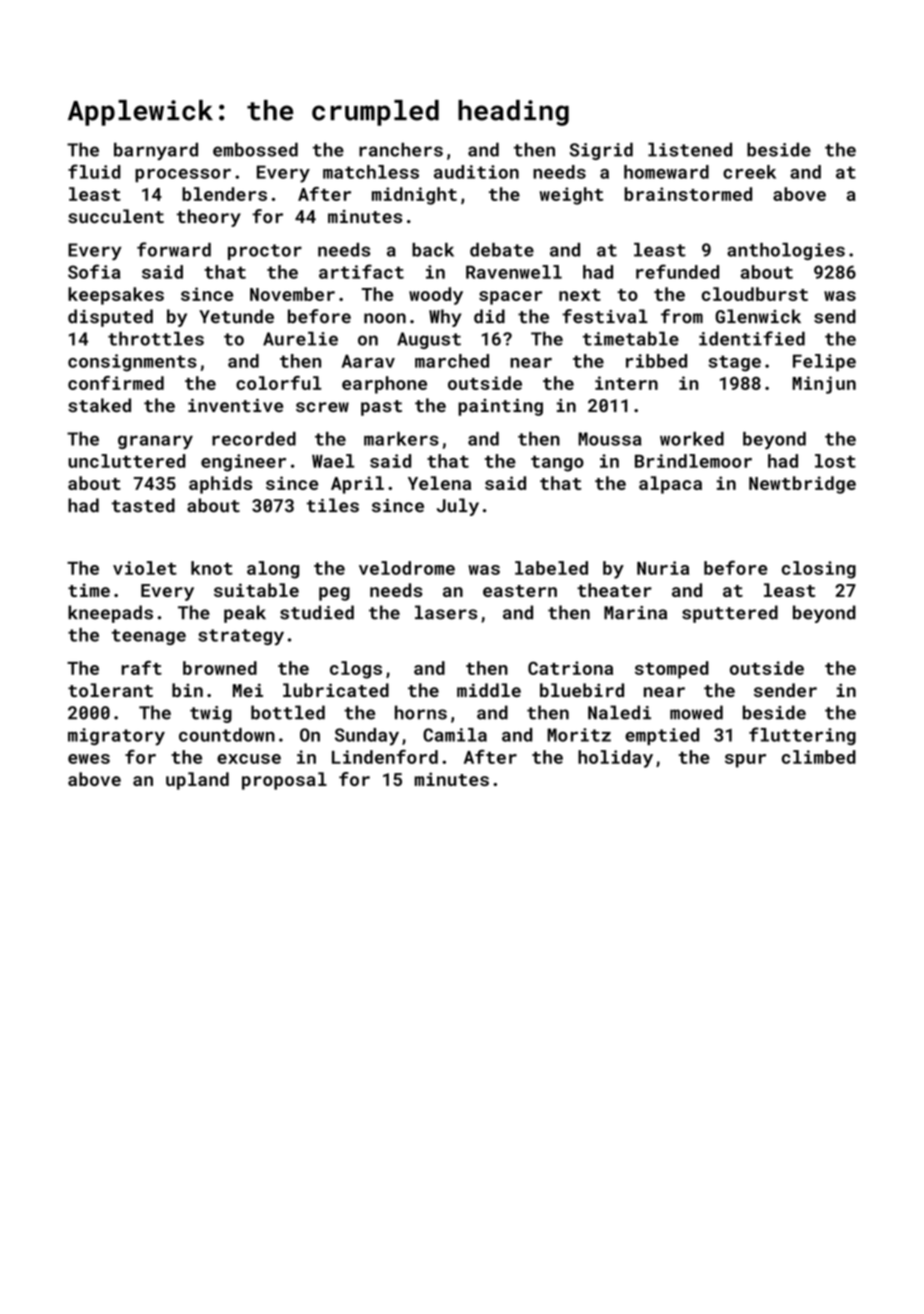 Image resolution: width=924 pixels, height=1314 pixels. What do you see at coordinates (110, 614) in the screenshot?
I see `kneepads` at bounding box center [110, 614].
